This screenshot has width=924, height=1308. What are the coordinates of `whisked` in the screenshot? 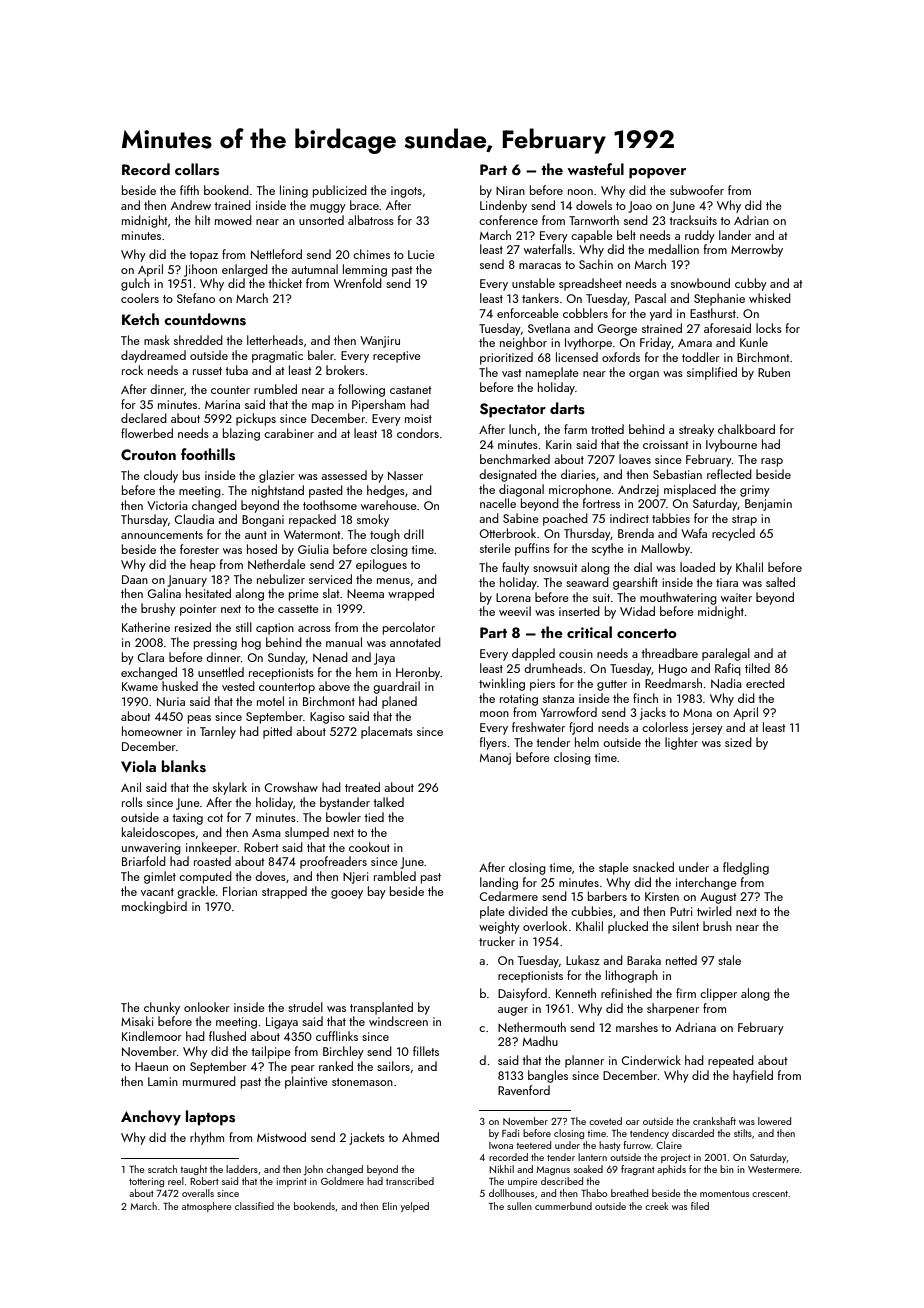 It's located at (770, 298).
